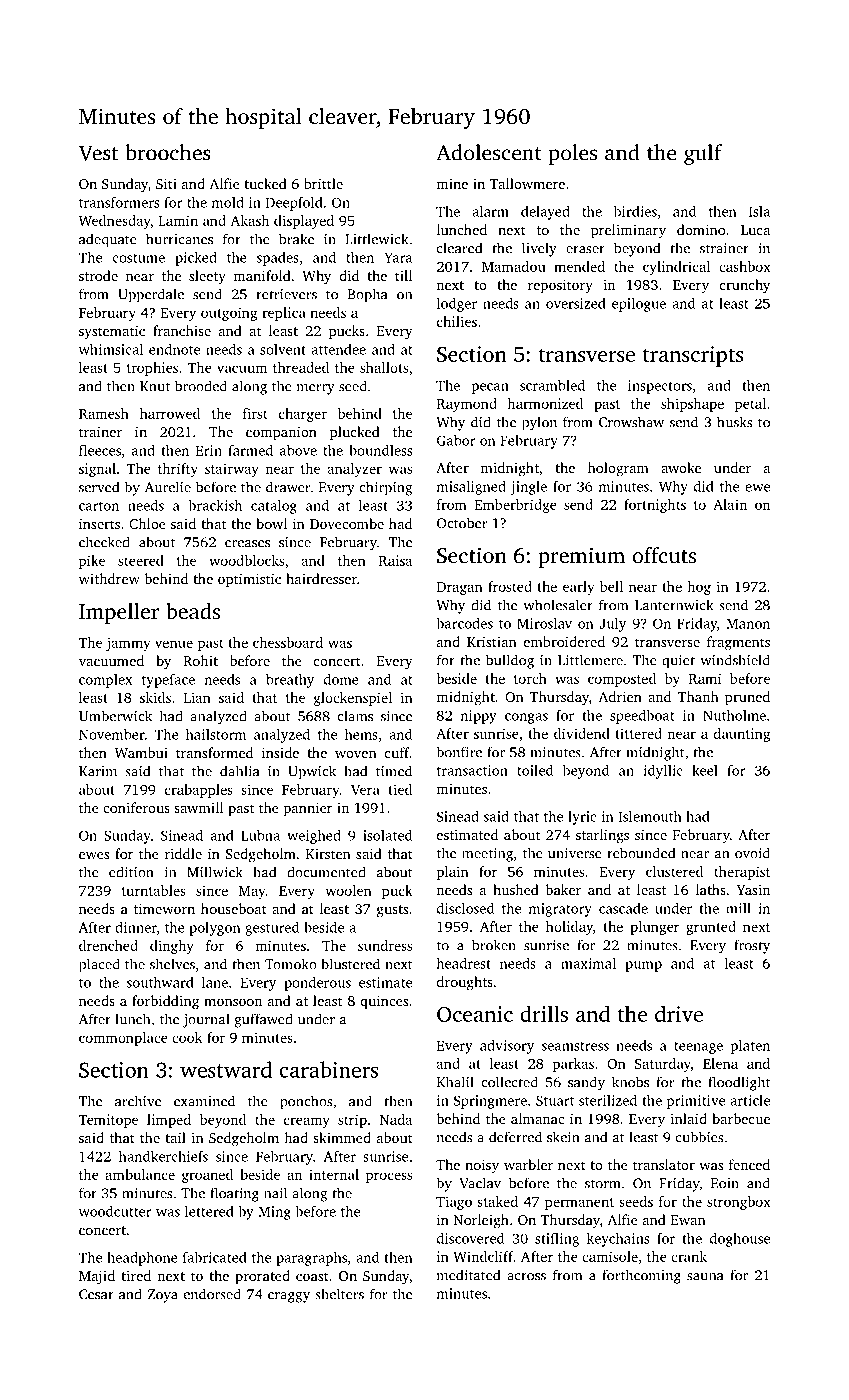  What do you see at coordinates (752, 853) in the image?
I see `ovoid` at bounding box center [752, 853].
